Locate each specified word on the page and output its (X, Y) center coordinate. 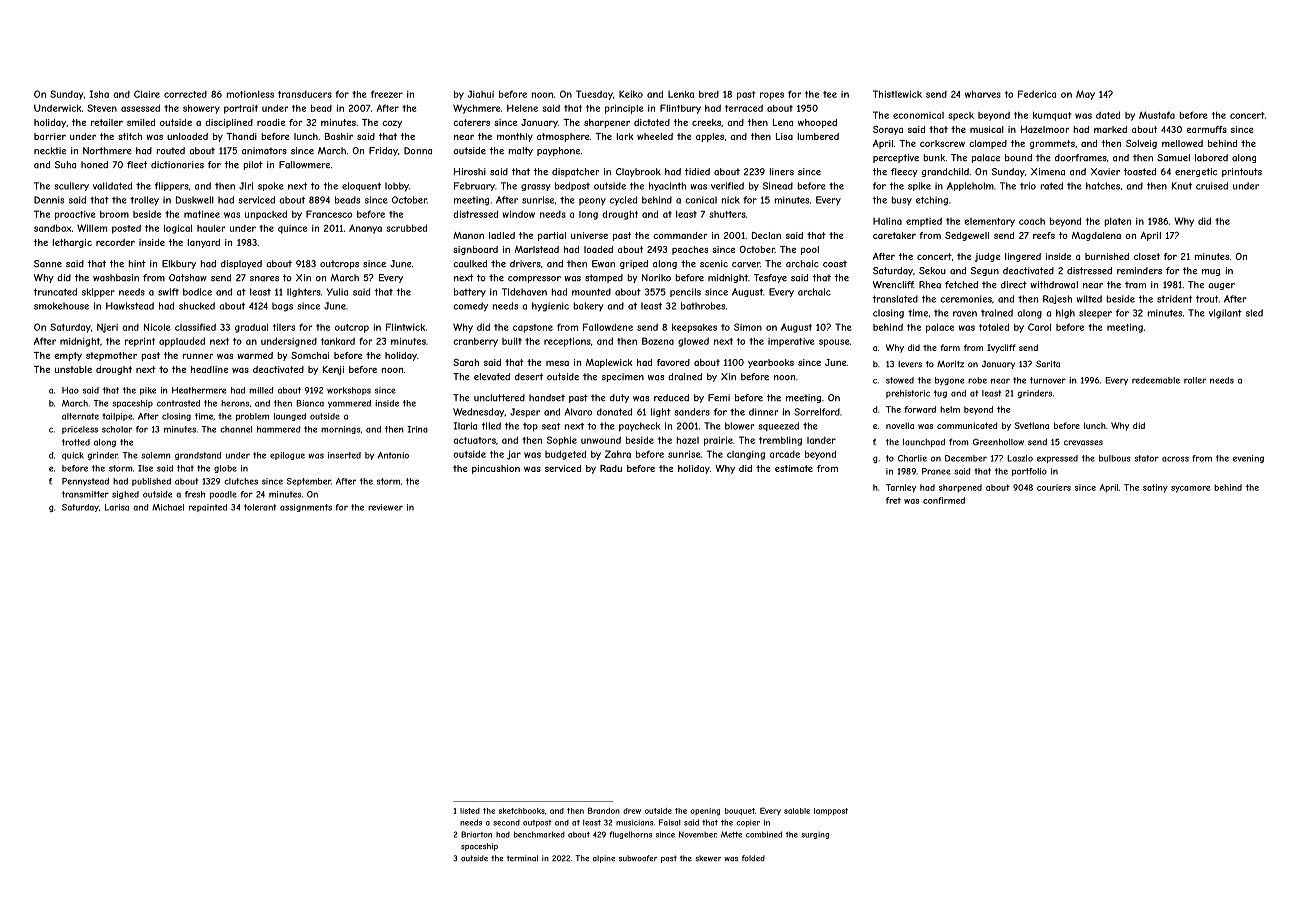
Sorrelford (817, 412)
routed (170, 151)
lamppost (831, 811)
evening (1248, 459)
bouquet (740, 811)
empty (68, 356)
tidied (697, 172)
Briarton (476, 834)
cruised (1212, 186)
